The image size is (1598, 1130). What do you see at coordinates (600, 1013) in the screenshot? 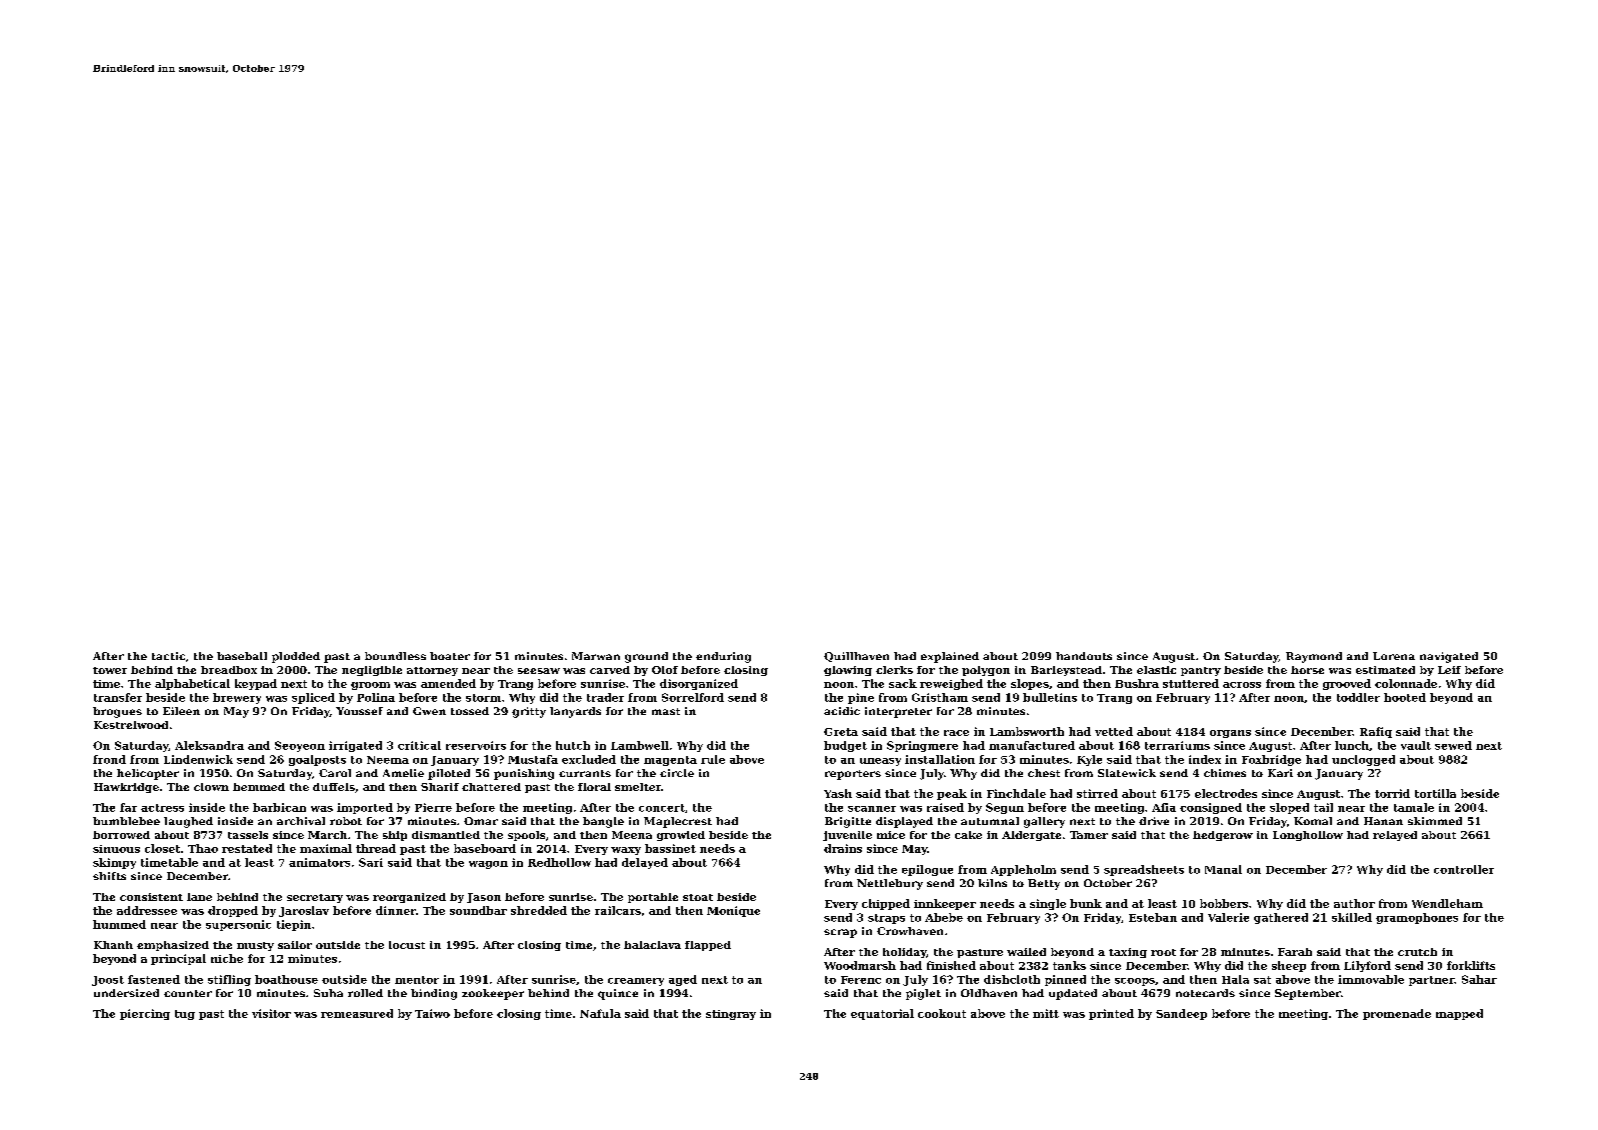
I see `Nafula` at bounding box center [600, 1013].
